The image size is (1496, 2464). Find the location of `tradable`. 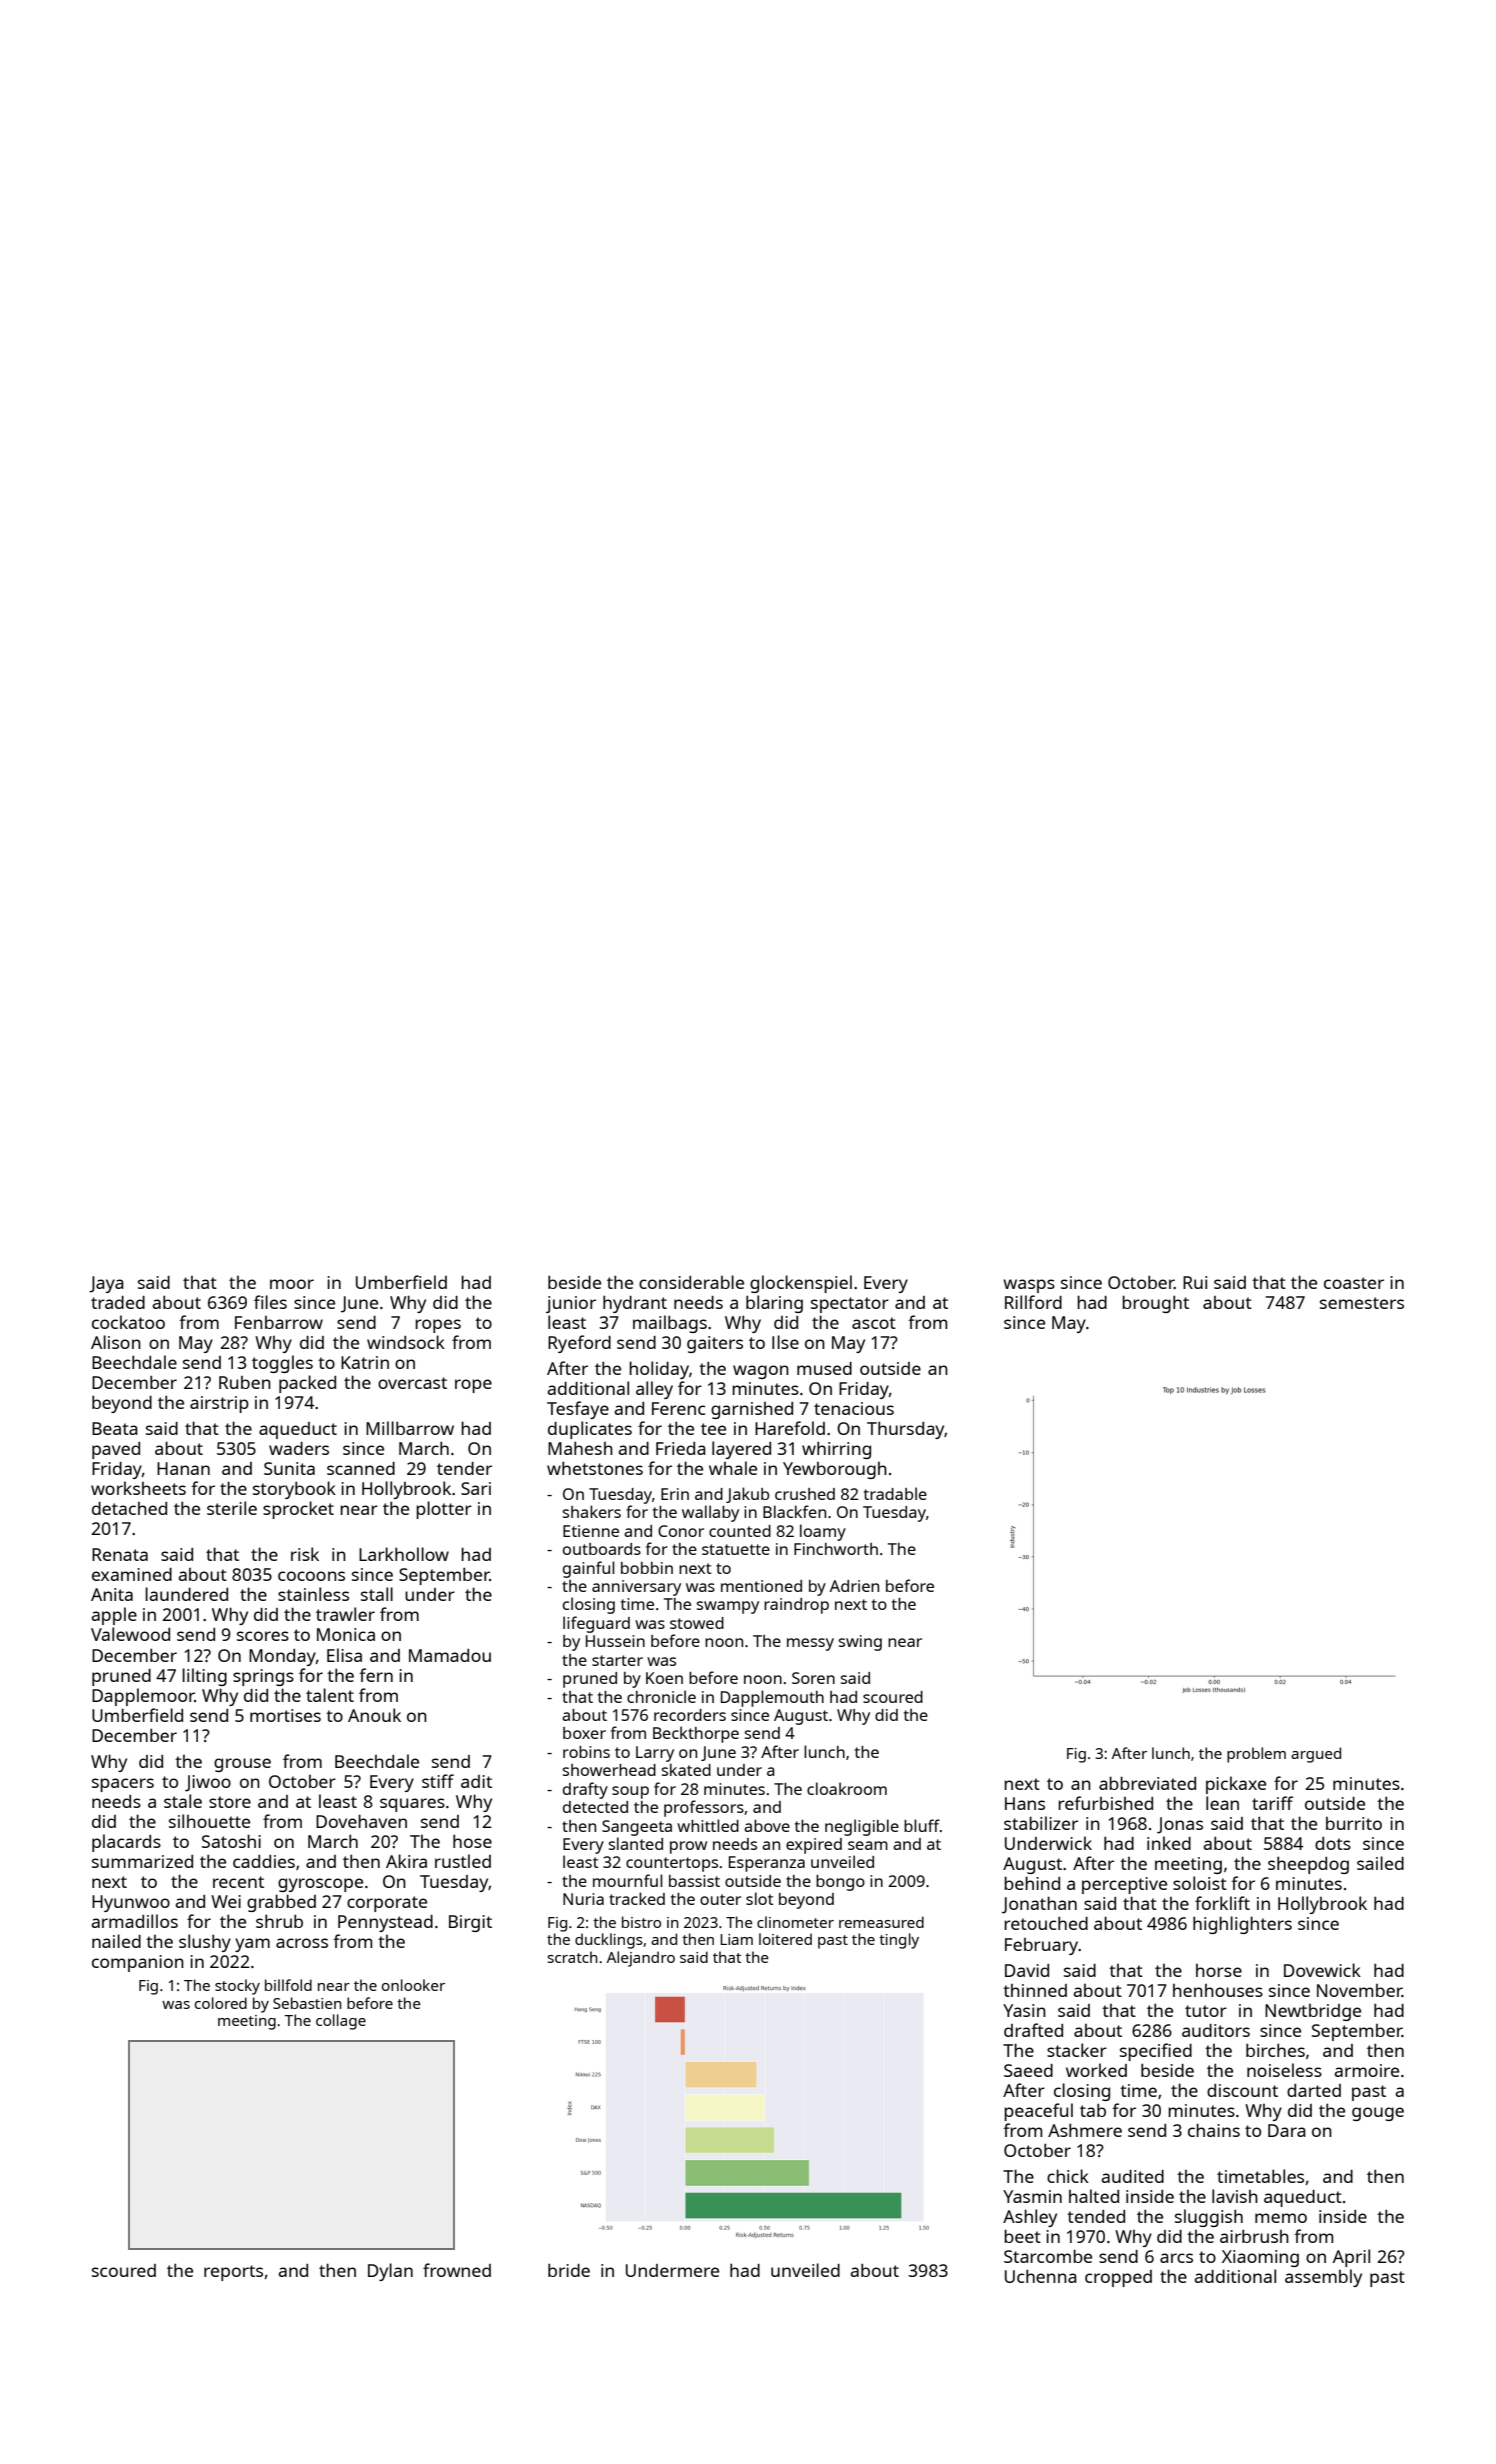

tradable is located at coordinates (895, 1493).
